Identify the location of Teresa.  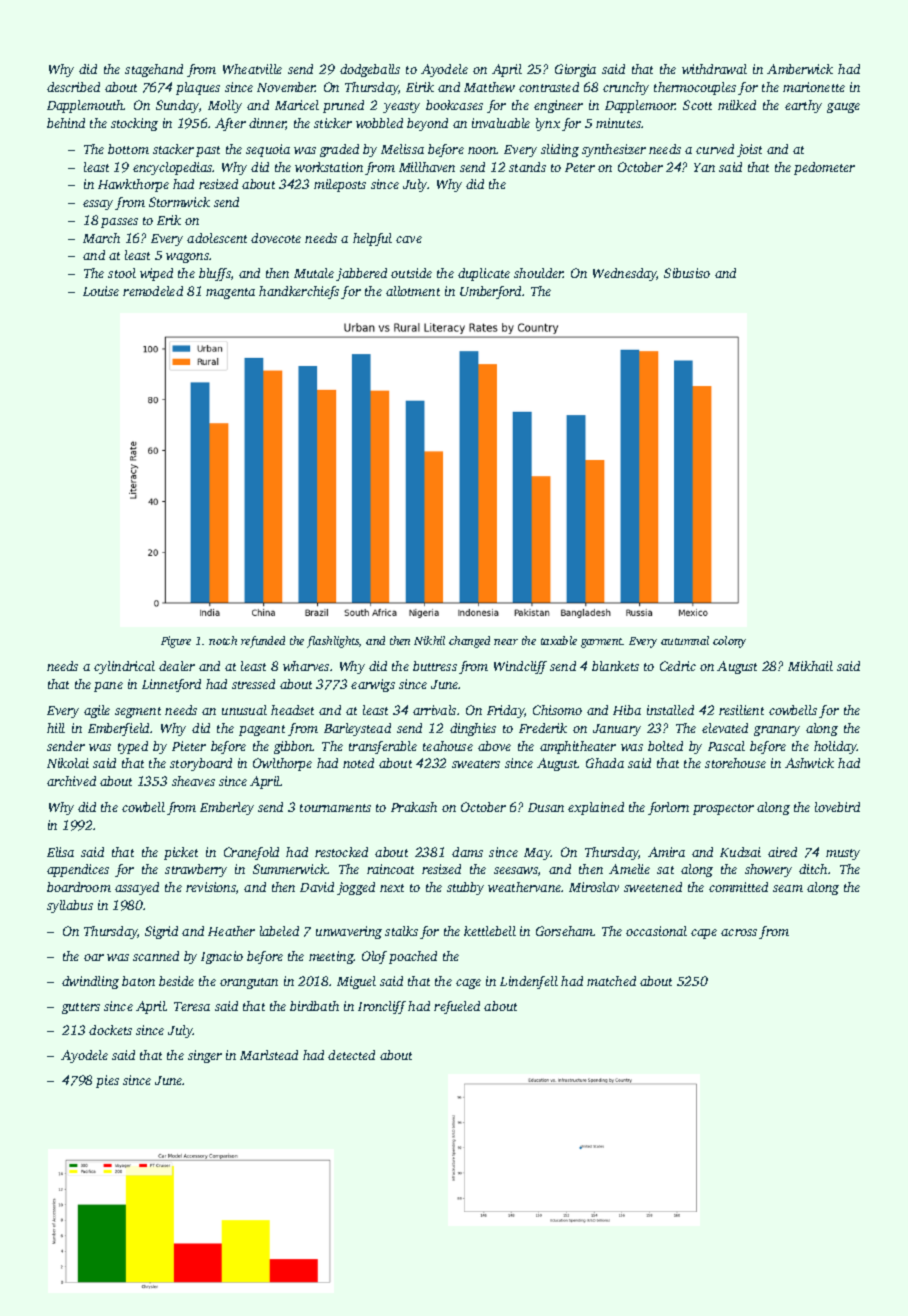
(192, 1006).
